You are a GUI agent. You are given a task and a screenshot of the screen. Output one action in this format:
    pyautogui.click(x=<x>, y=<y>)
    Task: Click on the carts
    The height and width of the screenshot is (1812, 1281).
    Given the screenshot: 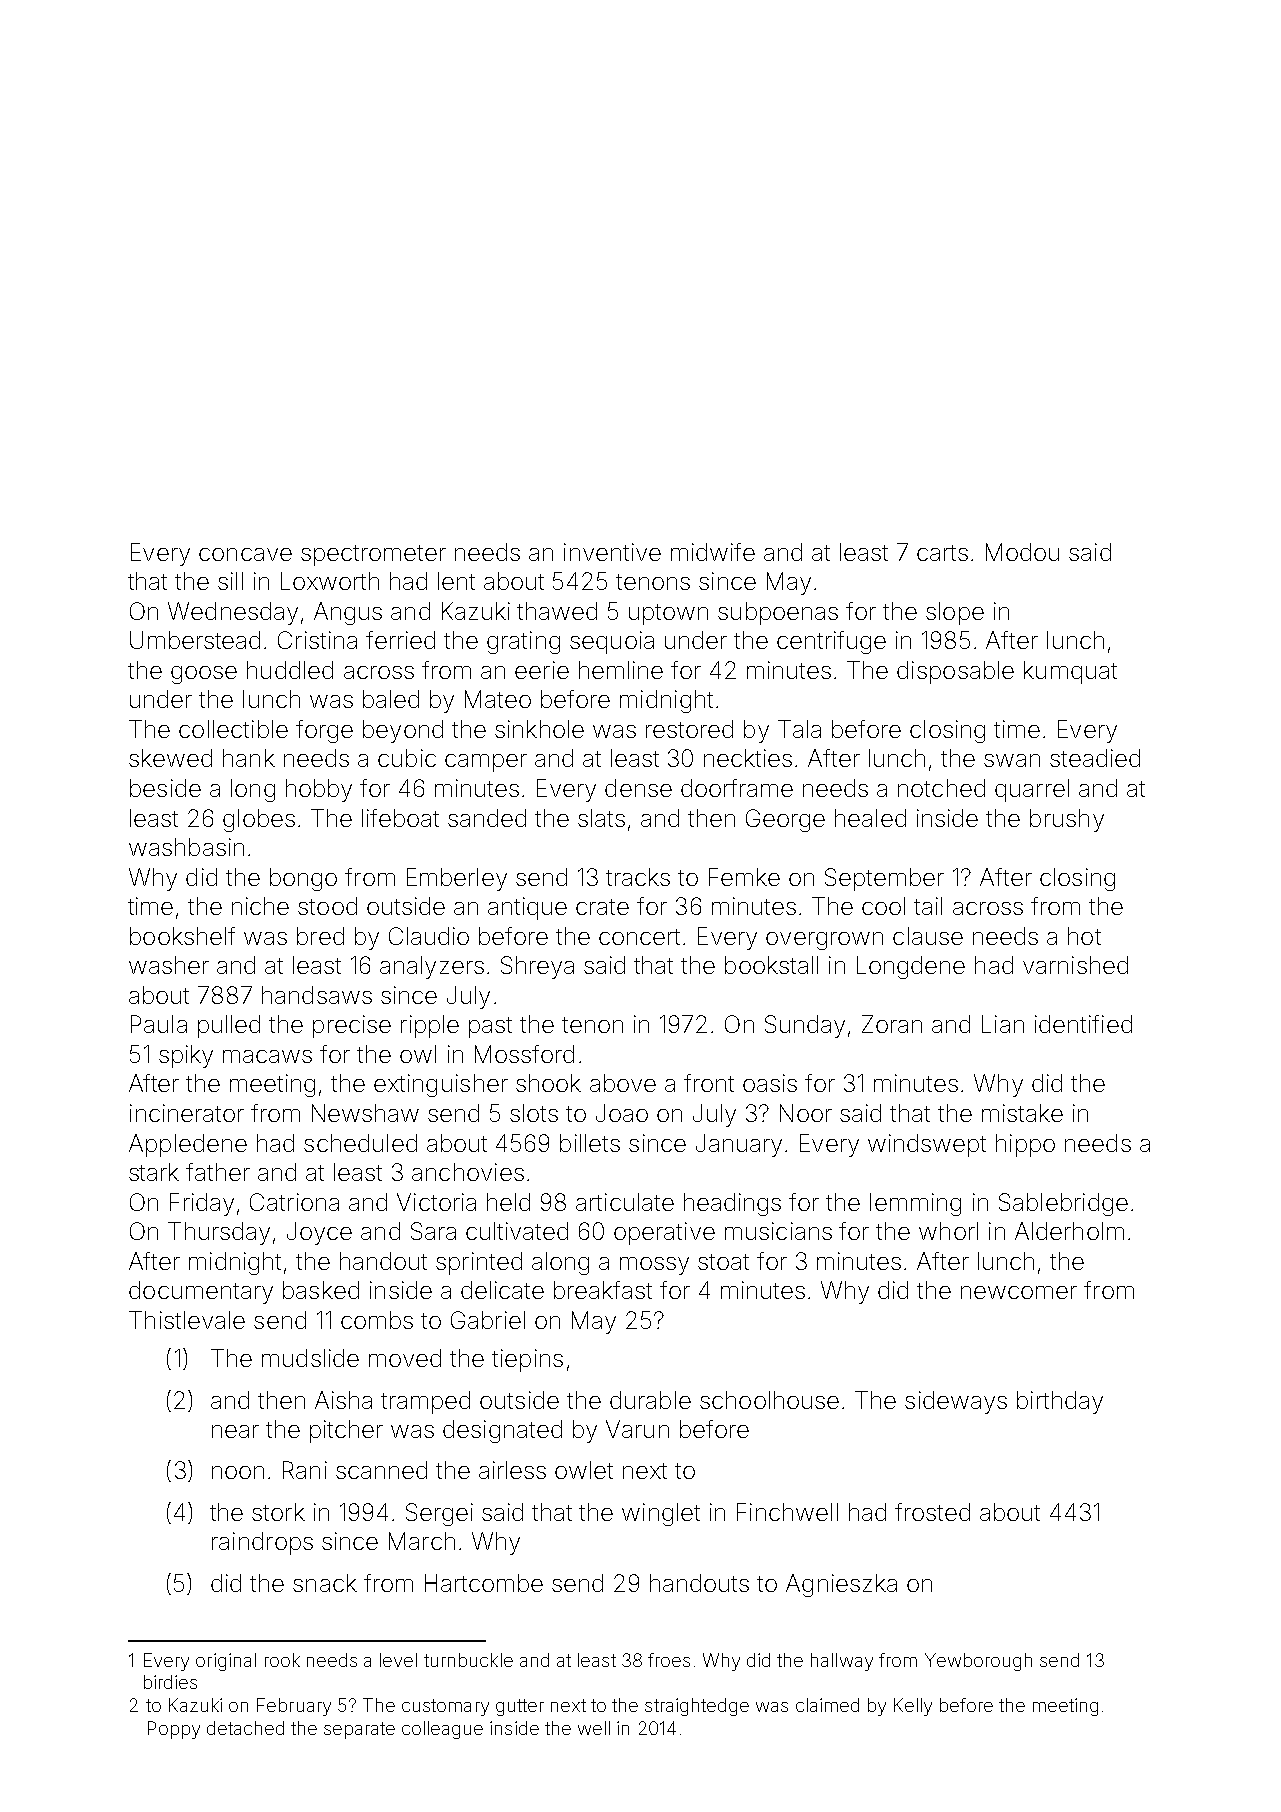 What is the action you would take?
    pyautogui.click(x=942, y=553)
